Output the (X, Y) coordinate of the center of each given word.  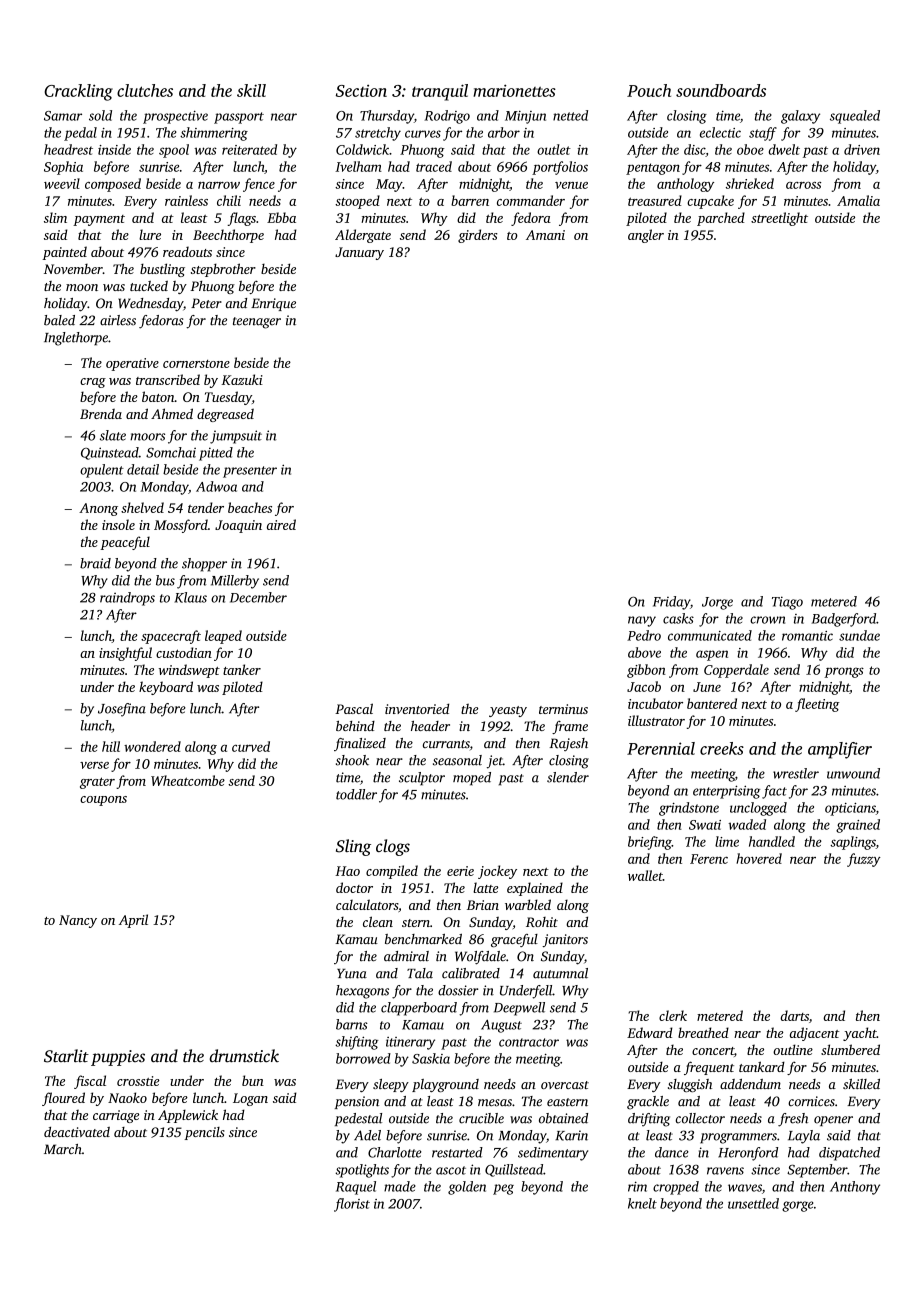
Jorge (717, 603)
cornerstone (196, 364)
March (63, 1149)
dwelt (784, 149)
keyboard (166, 688)
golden (467, 1188)
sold (100, 115)
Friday (671, 603)
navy (642, 621)
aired (281, 524)
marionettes (514, 90)
